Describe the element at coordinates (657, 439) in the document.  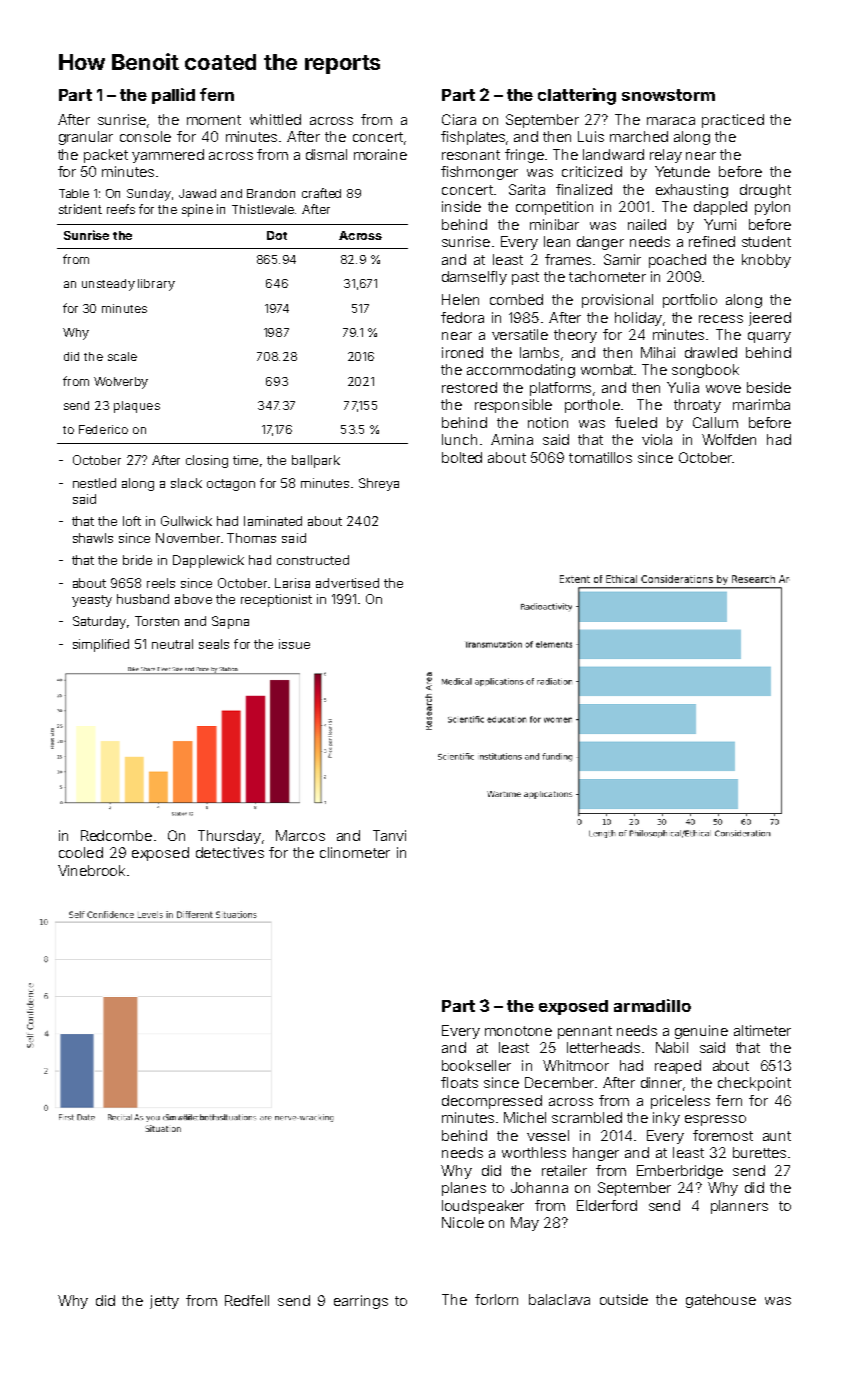
I see `viola` at that location.
